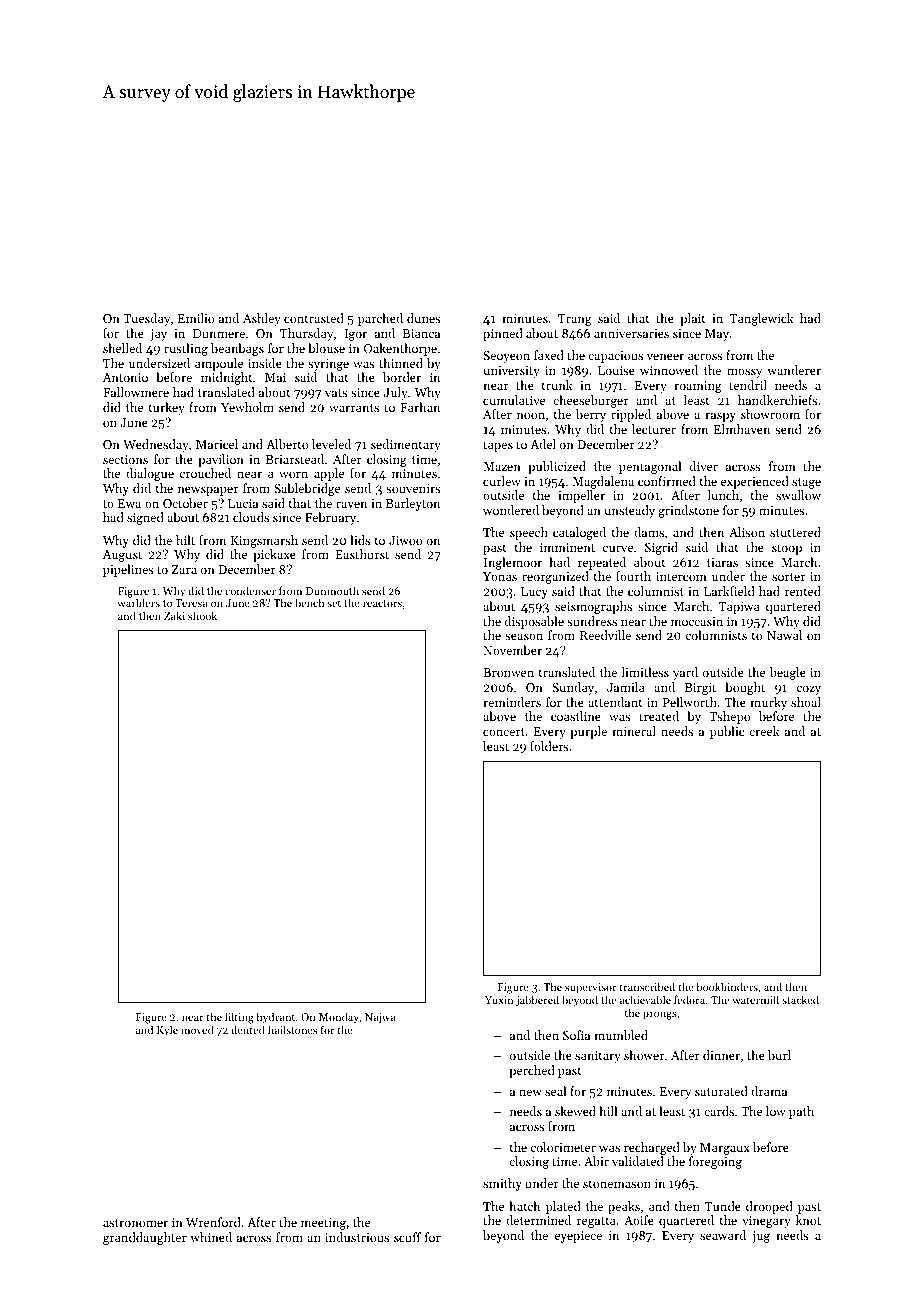 This screenshot has height=1308, width=924. What do you see at coordinates (761, 1237) in the screenshot?
I see `jug` at bounding box center [761, 1237].
